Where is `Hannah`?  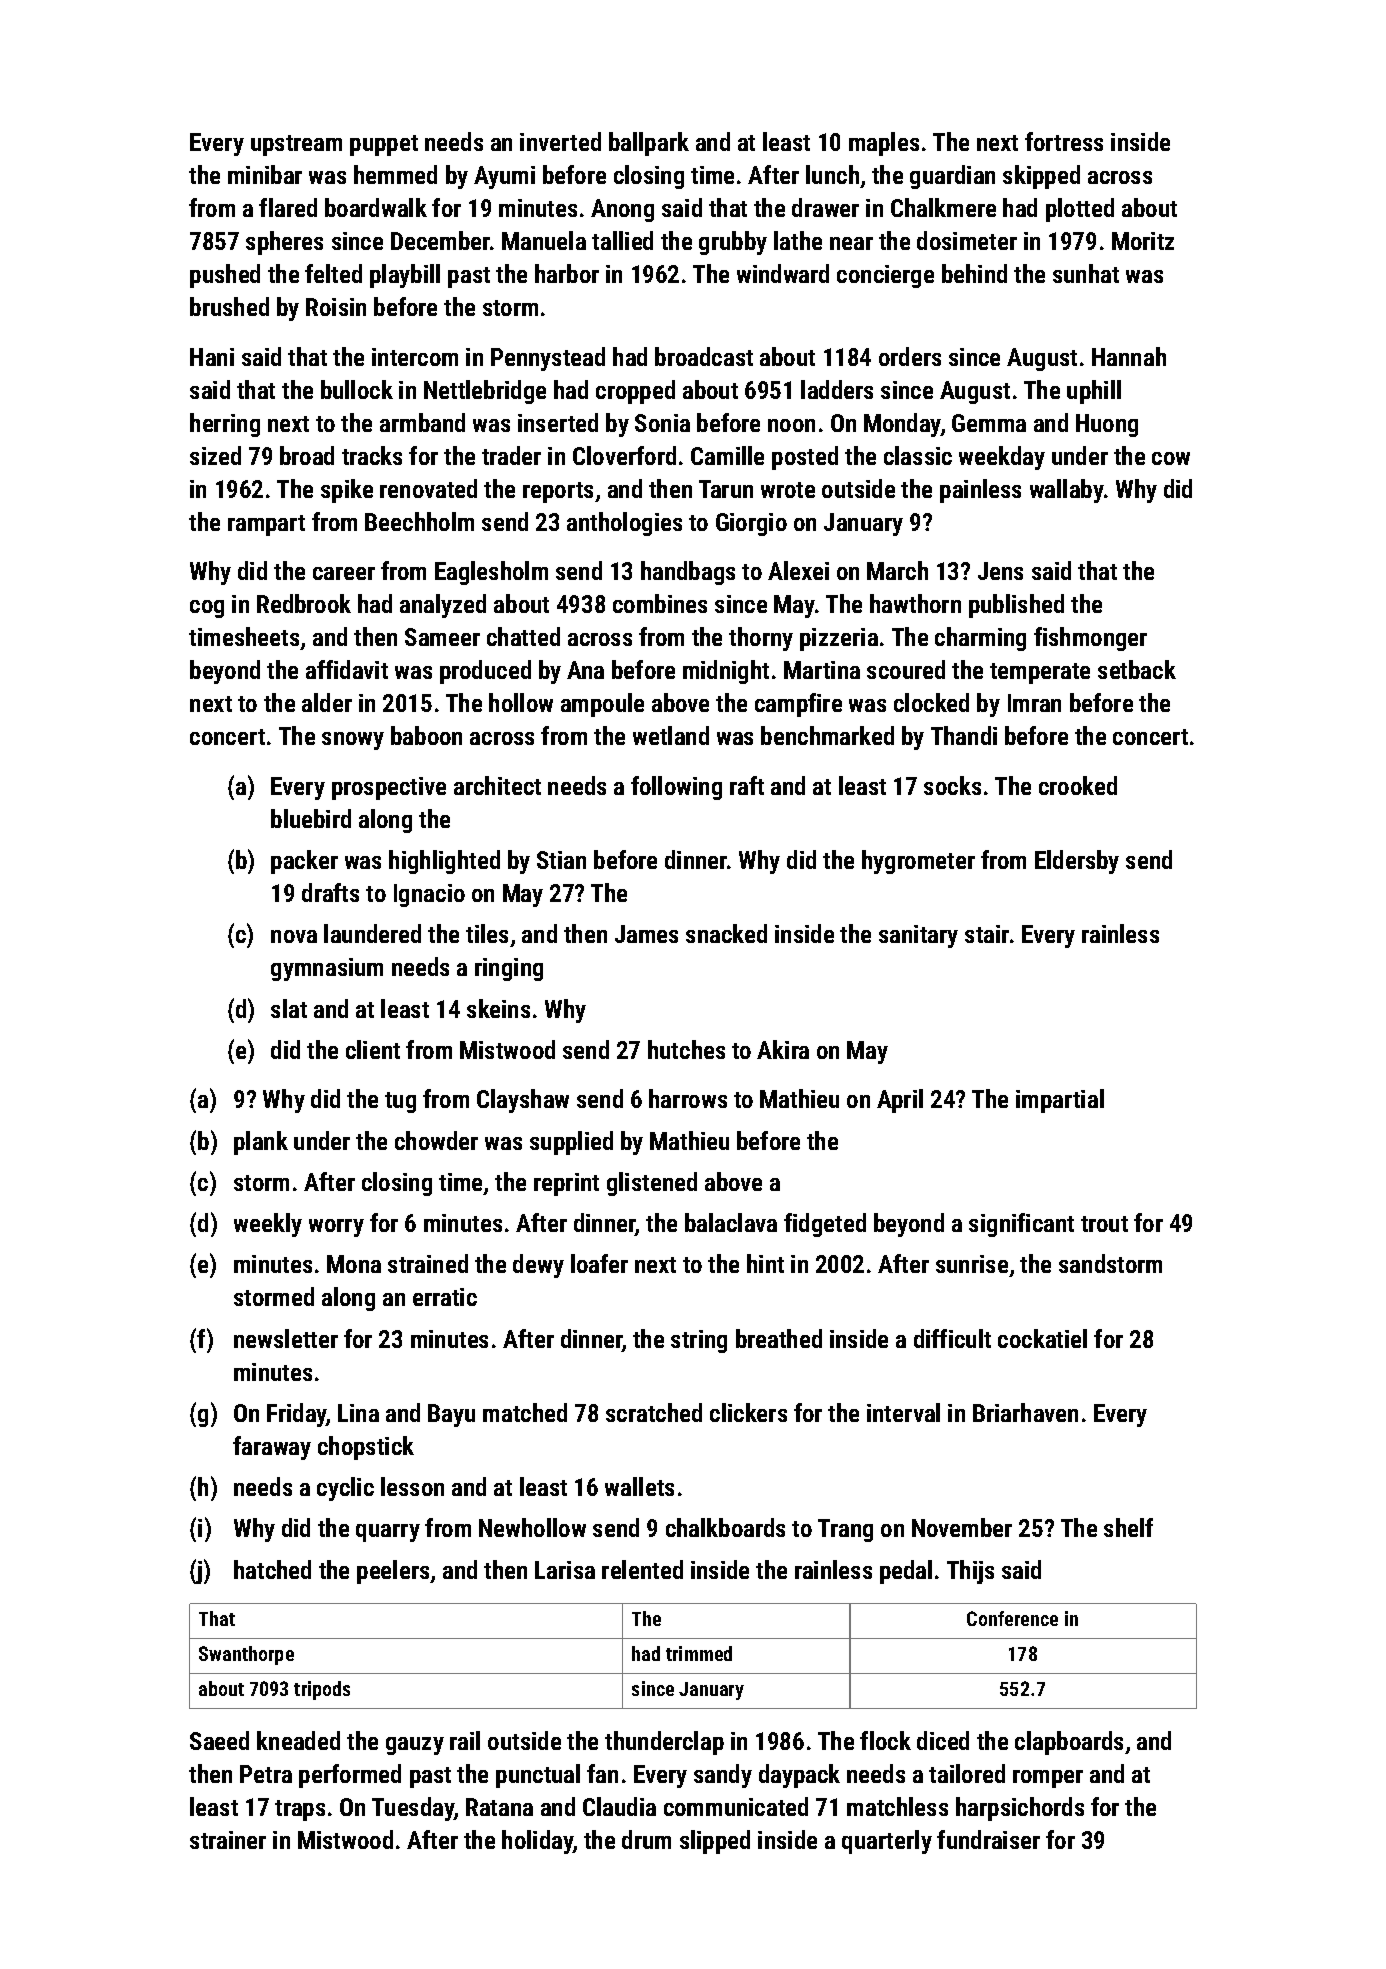 Hannah is located at coordinates (1129, 356).
